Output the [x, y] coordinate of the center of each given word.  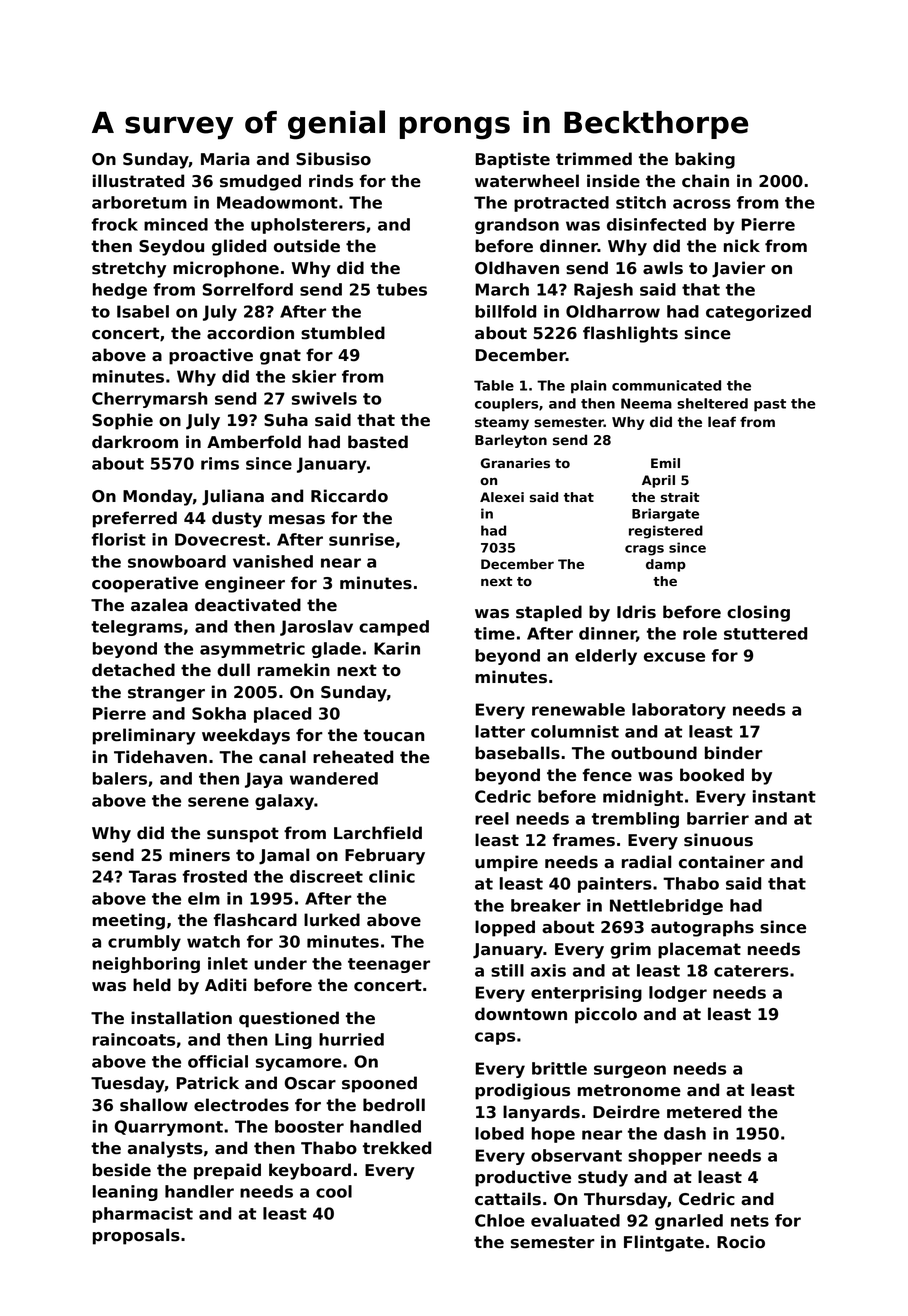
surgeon [630, 1071]
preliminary [144, 736]
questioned [289, 1019]
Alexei [502, 497]
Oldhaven [517, 268]
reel [492, 818]
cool [334, 1191]
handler [199, 1191]
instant [784, 796]
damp [666, 565]
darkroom [135, 442]
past [770, 405]
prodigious [522, 1091]
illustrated [138, 181]
